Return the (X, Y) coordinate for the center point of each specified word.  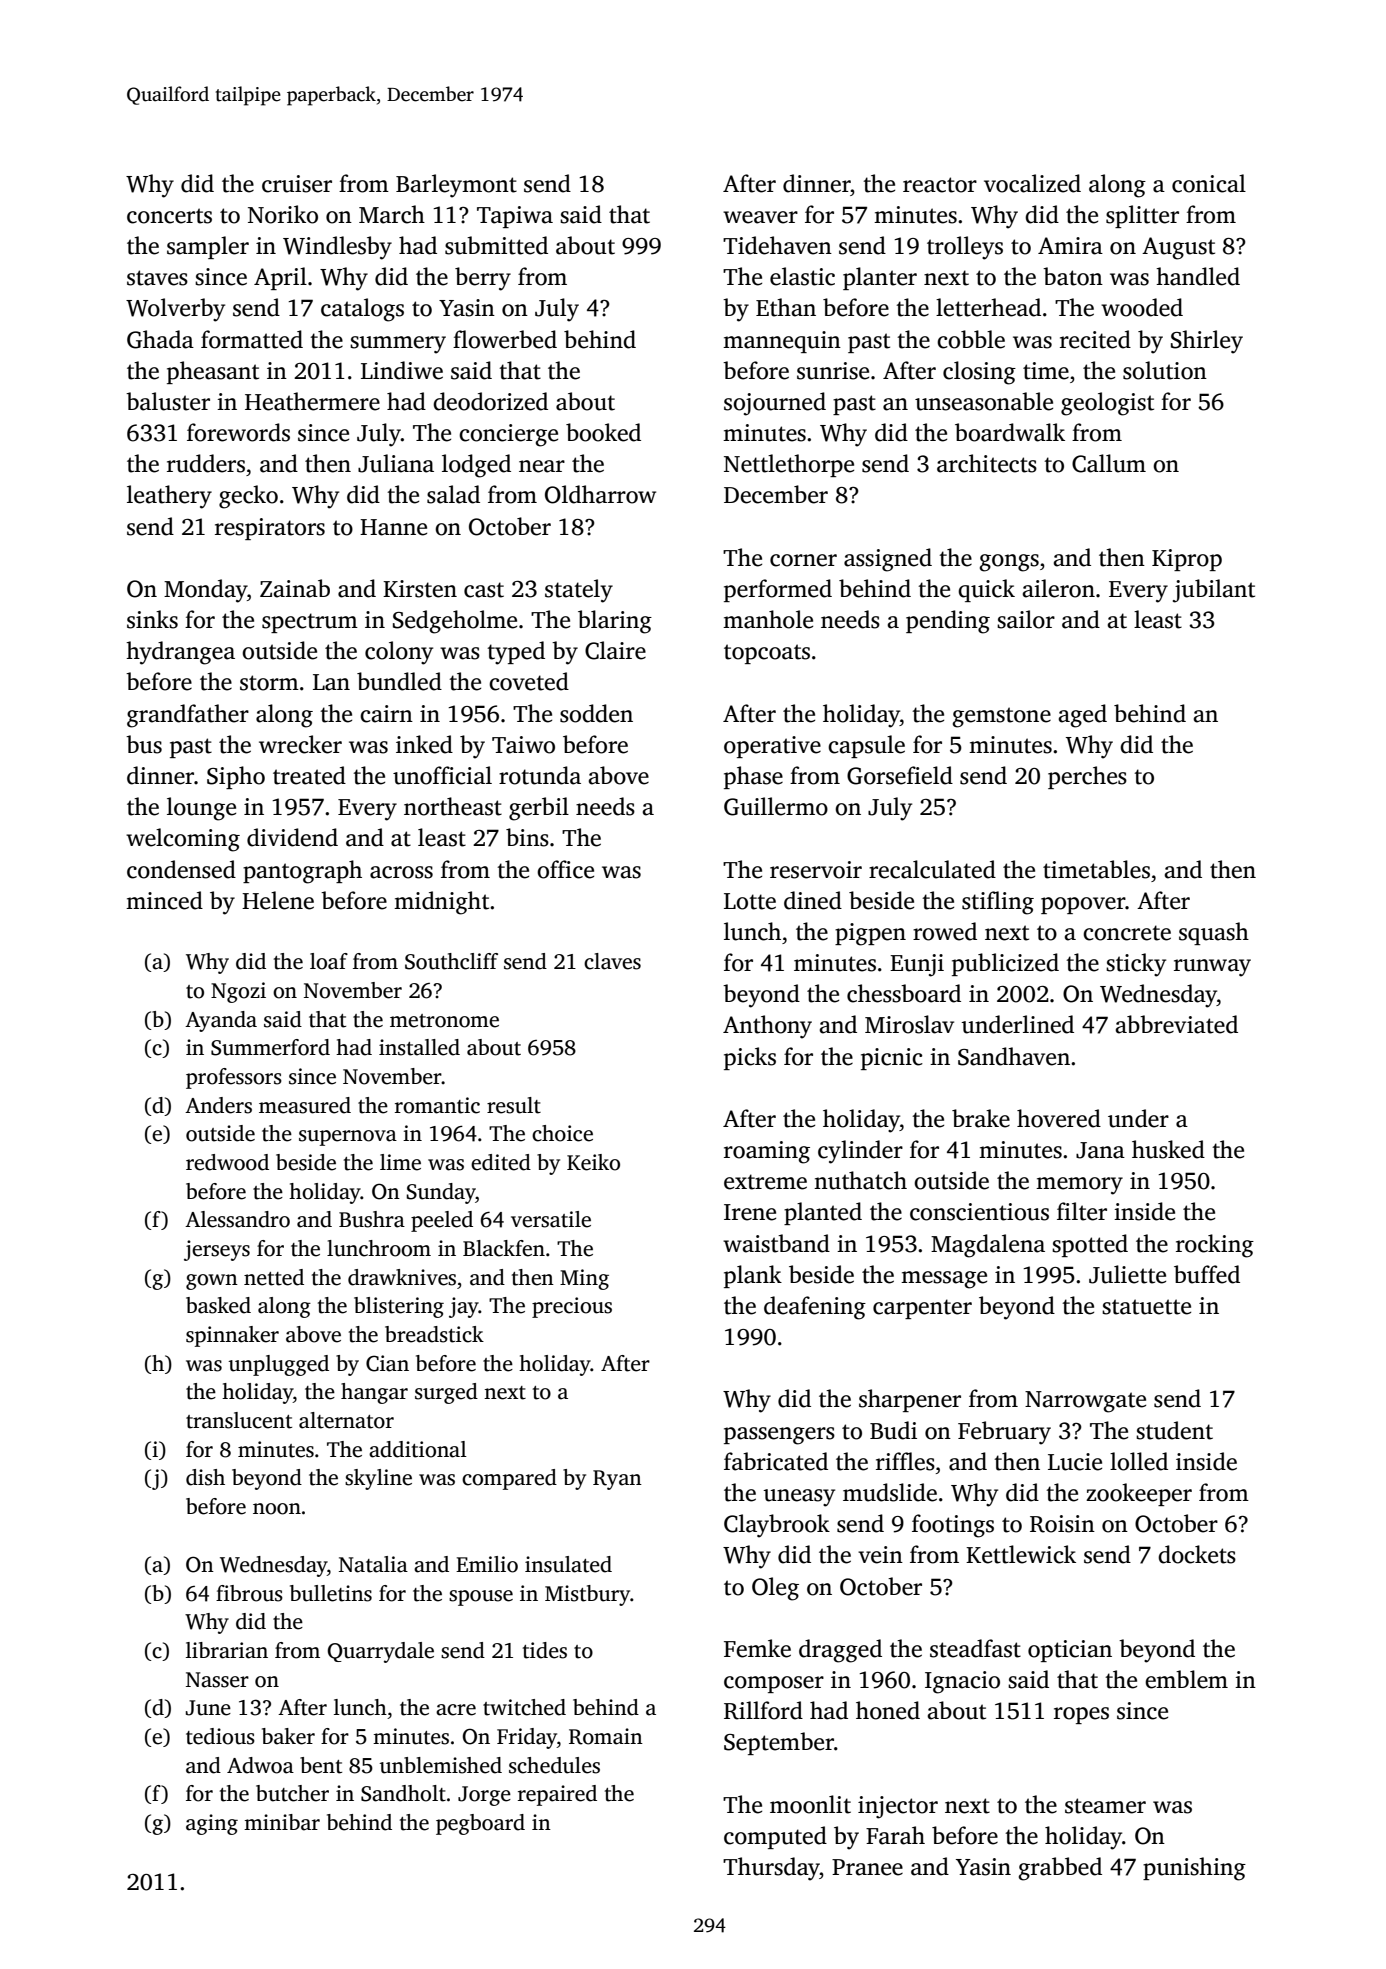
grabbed (1060, 1869)
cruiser (297, 184)
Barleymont (456, 186)
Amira (1070, 246)
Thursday (771, 1869)
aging (212, 1824)
